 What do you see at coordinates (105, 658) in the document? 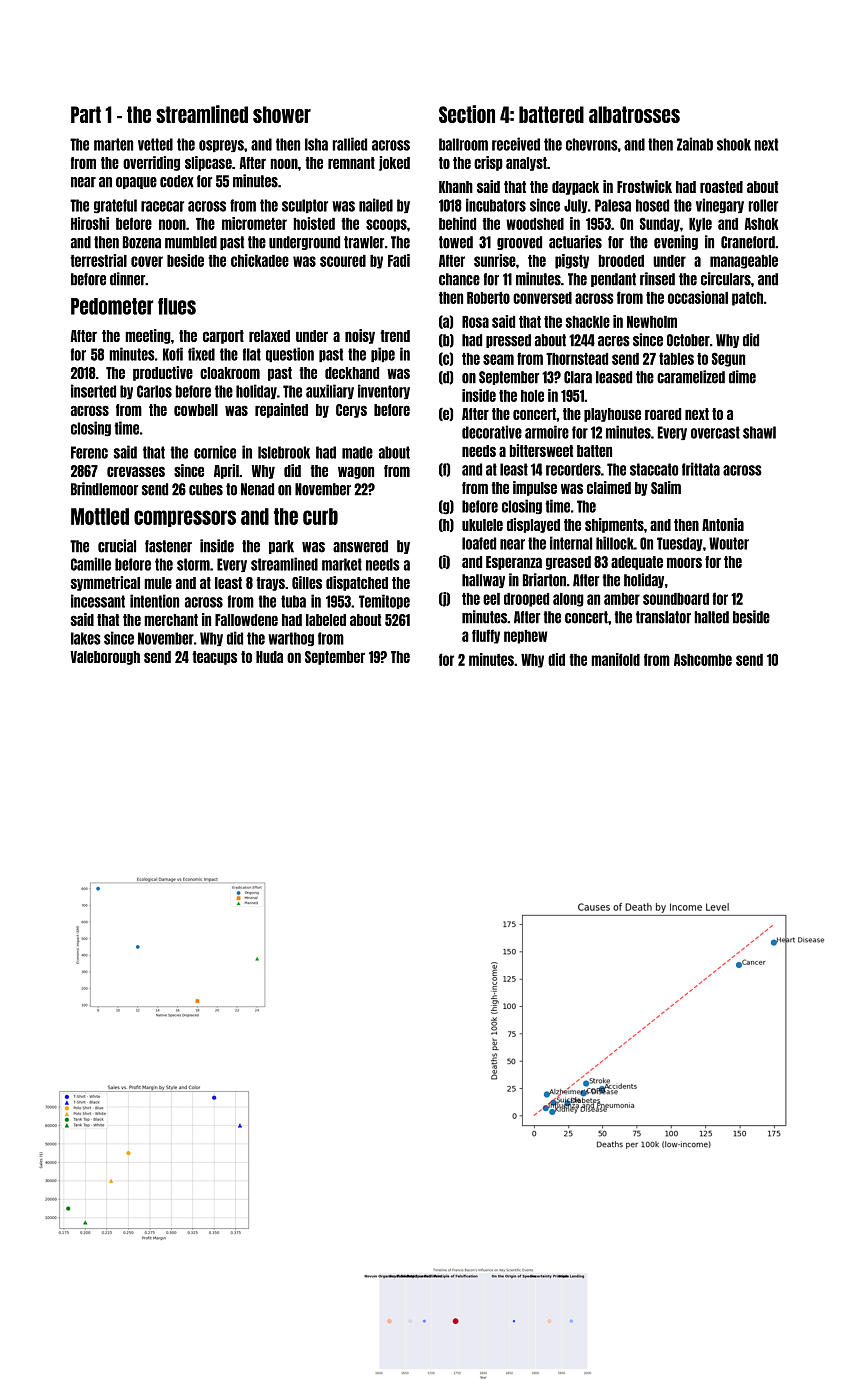
I see `Valeborough` at bounding box center [105, 658].
